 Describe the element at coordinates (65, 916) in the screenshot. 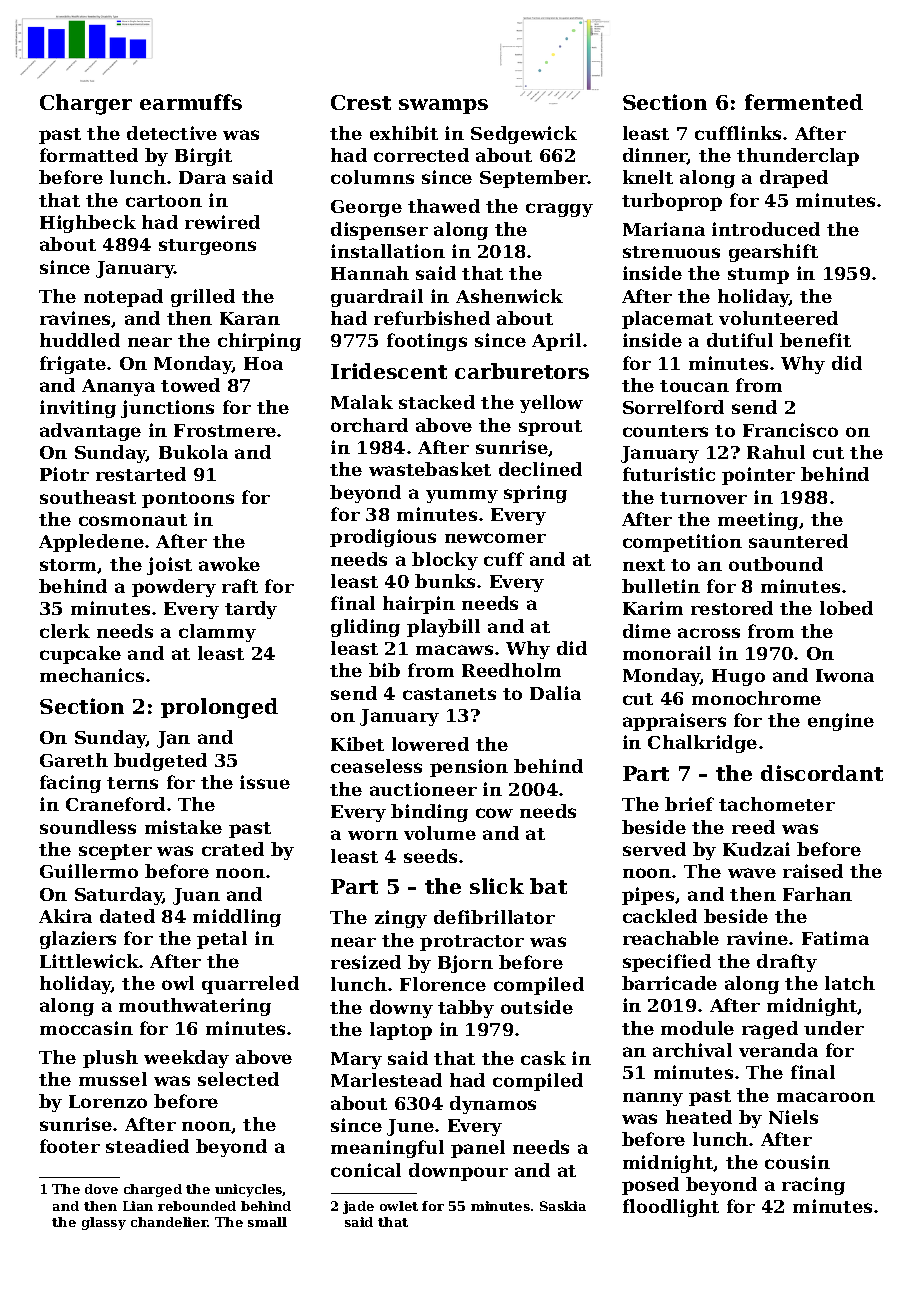

I see `Akira` at that location.
